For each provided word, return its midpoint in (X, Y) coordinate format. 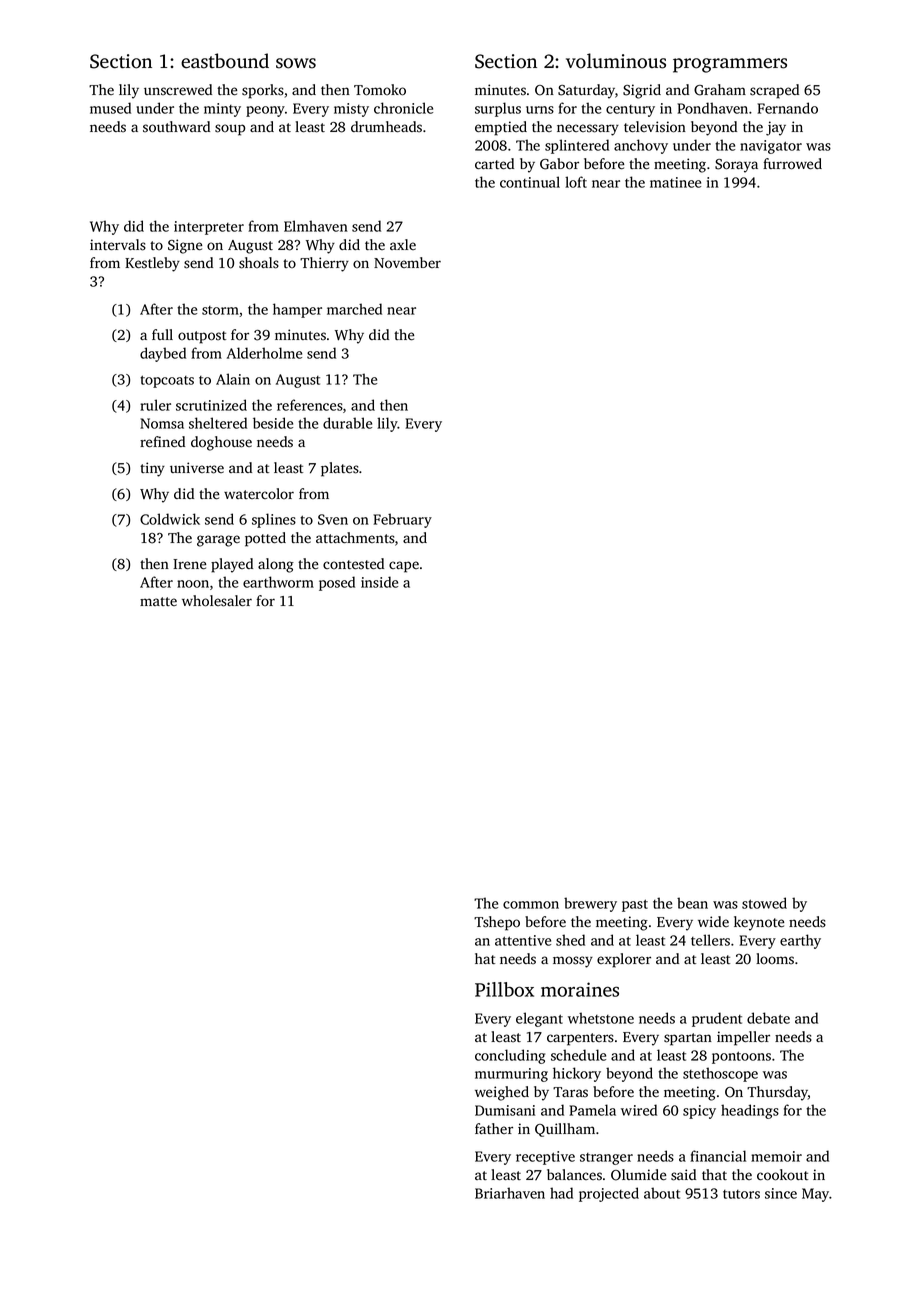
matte (158, 601)
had (561, 1193)
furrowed (792, 164)
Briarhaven (510, 1193)
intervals (118, 245)
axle (403, 244)
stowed (764, 903)
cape (404, 567)
